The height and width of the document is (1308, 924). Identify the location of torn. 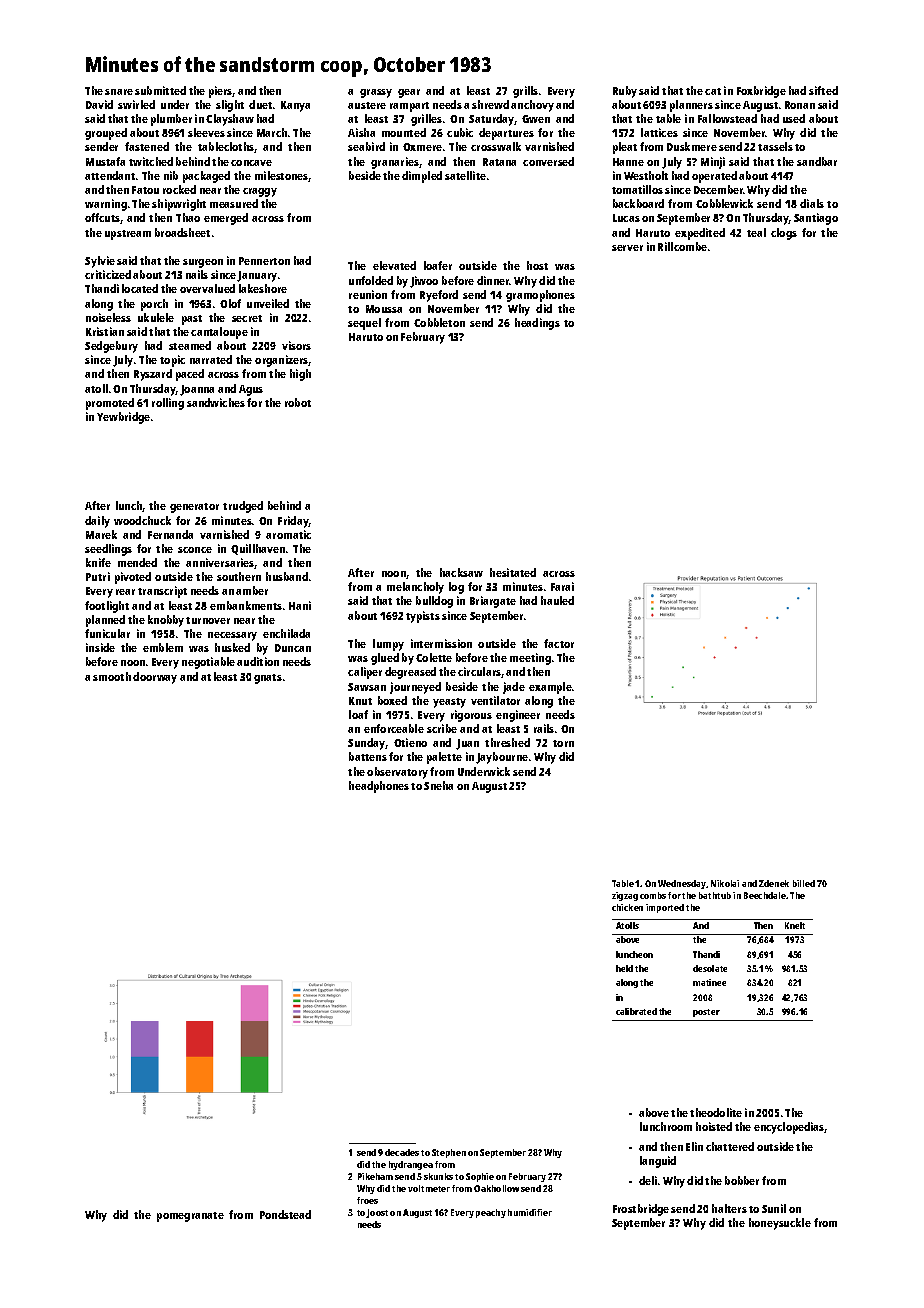
(563, 743).
